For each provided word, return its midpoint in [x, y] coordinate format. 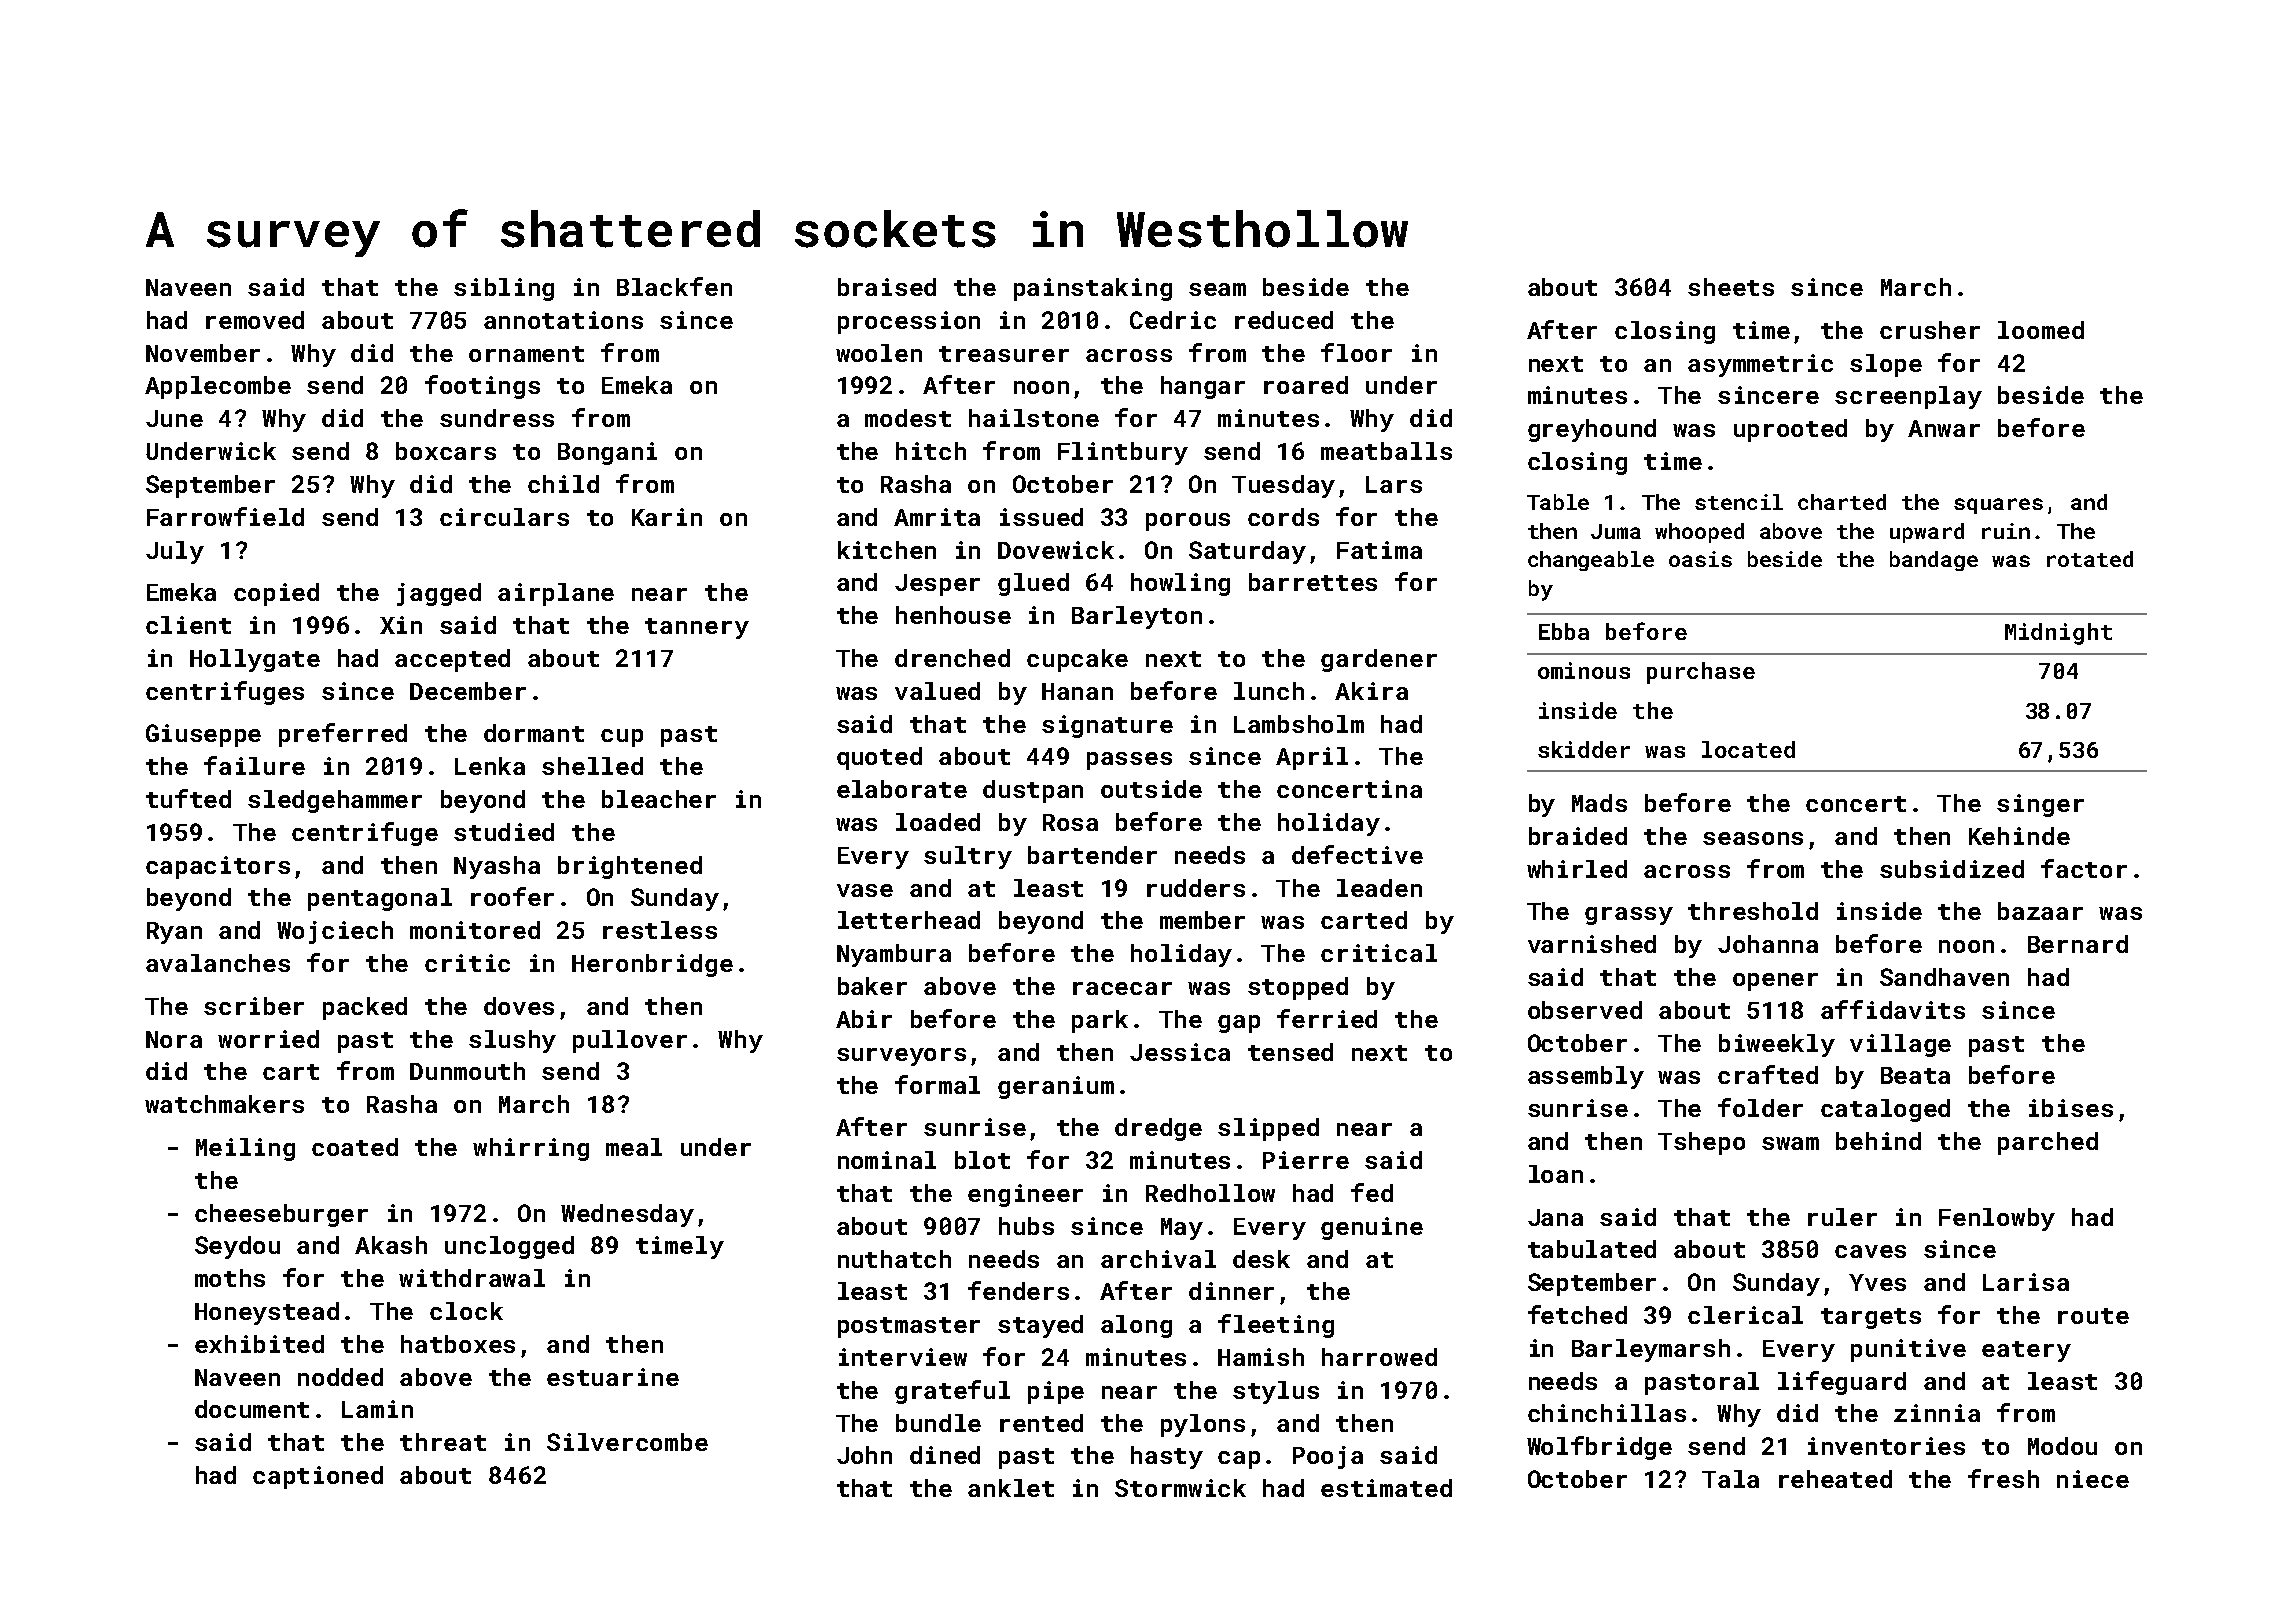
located [1748, 749]
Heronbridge [652, 965]
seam [1217, 289]
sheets [1731, 287]
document [252, 1409]
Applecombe [218, 387]
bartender [1092, 855]
